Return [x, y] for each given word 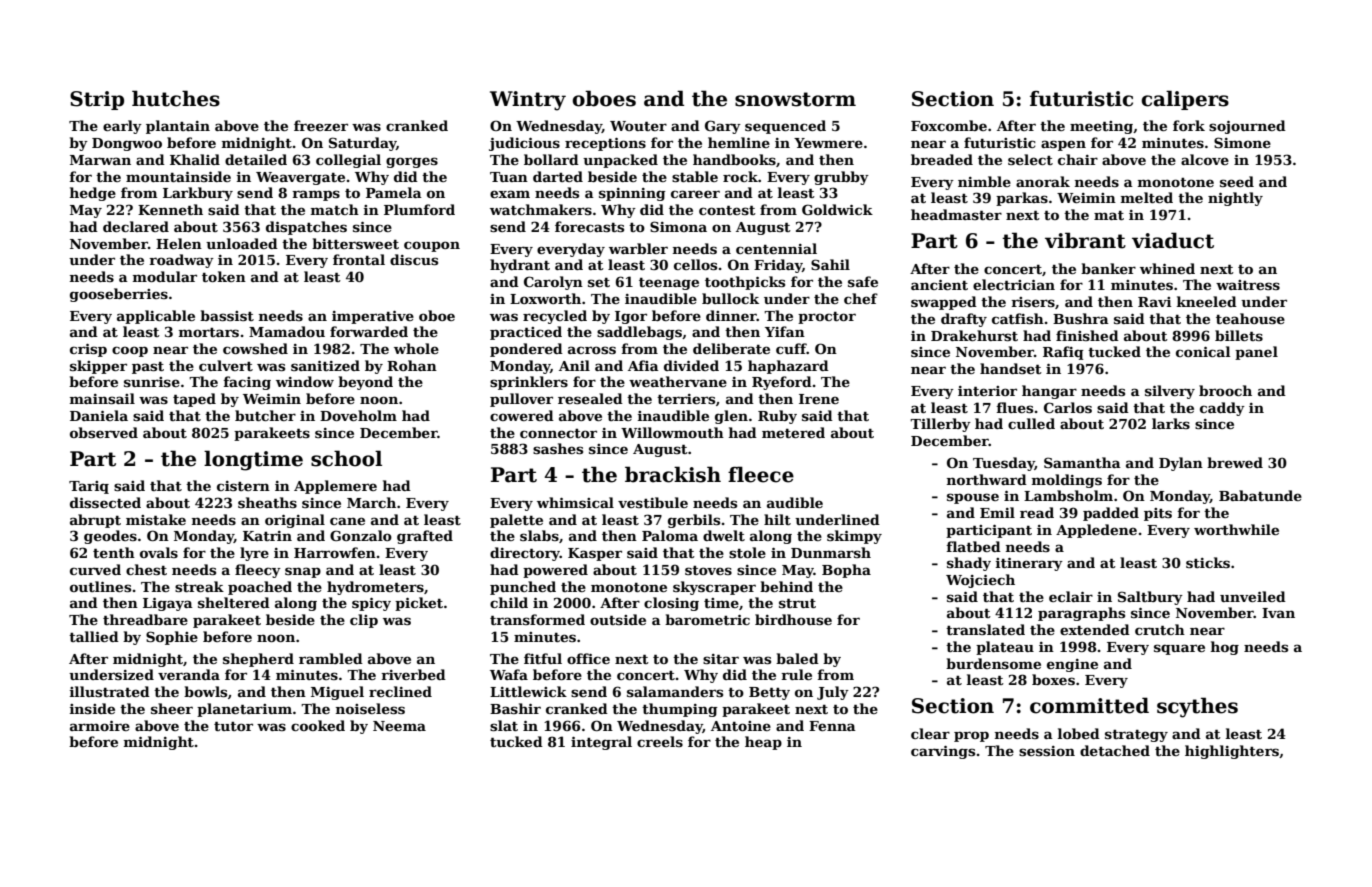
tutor [233, 726]
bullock [730, 298]
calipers [1185, 100]
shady [969, 564]
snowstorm [795, 99]
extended [1095, 629]
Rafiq [1063, 353]
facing [247, 383]
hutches [176, 98]
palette [516, 521]
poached [260, 588]
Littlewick [528, 691]
